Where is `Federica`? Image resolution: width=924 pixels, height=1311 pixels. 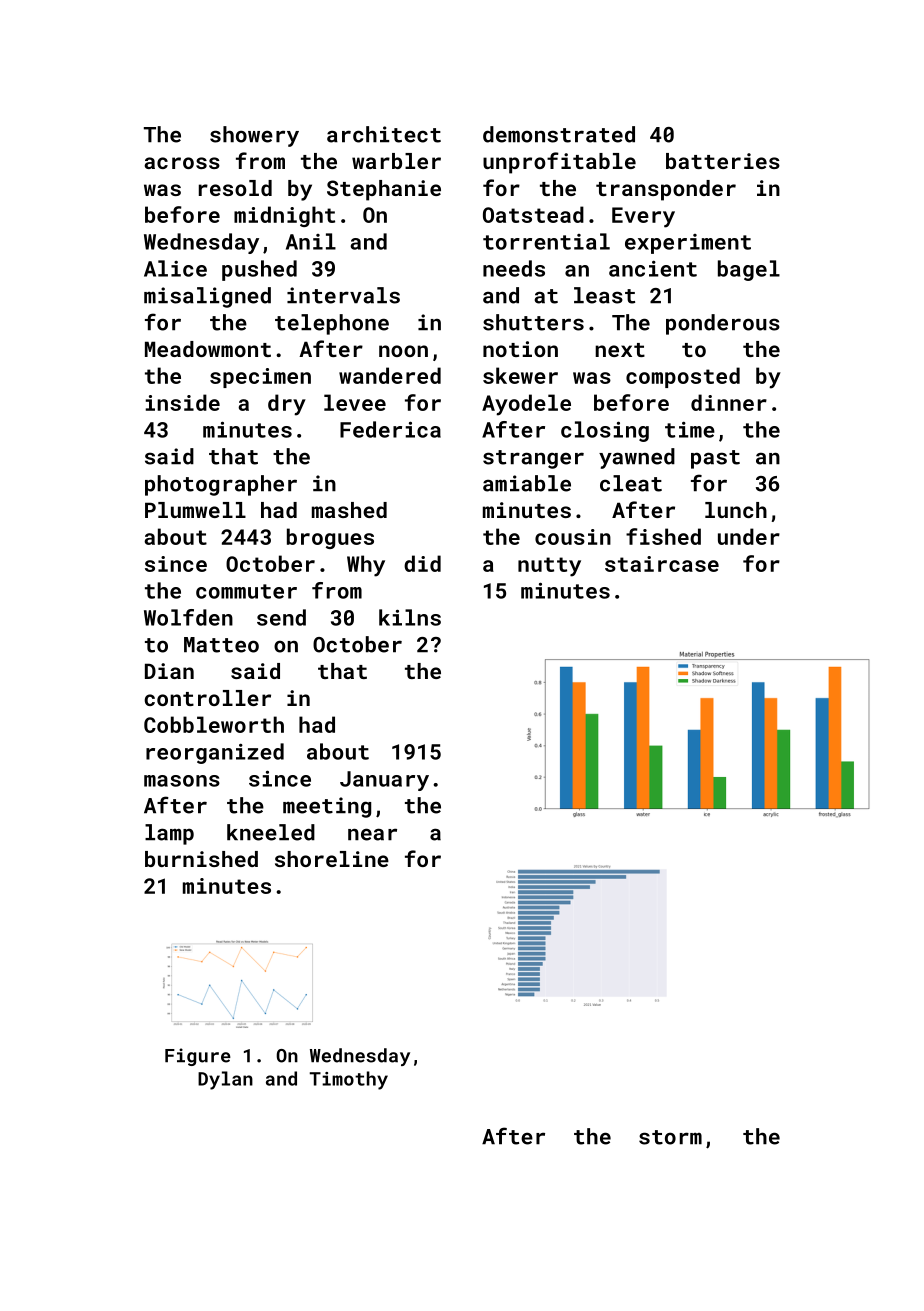
Federica is located at coordinates (390, 429).
